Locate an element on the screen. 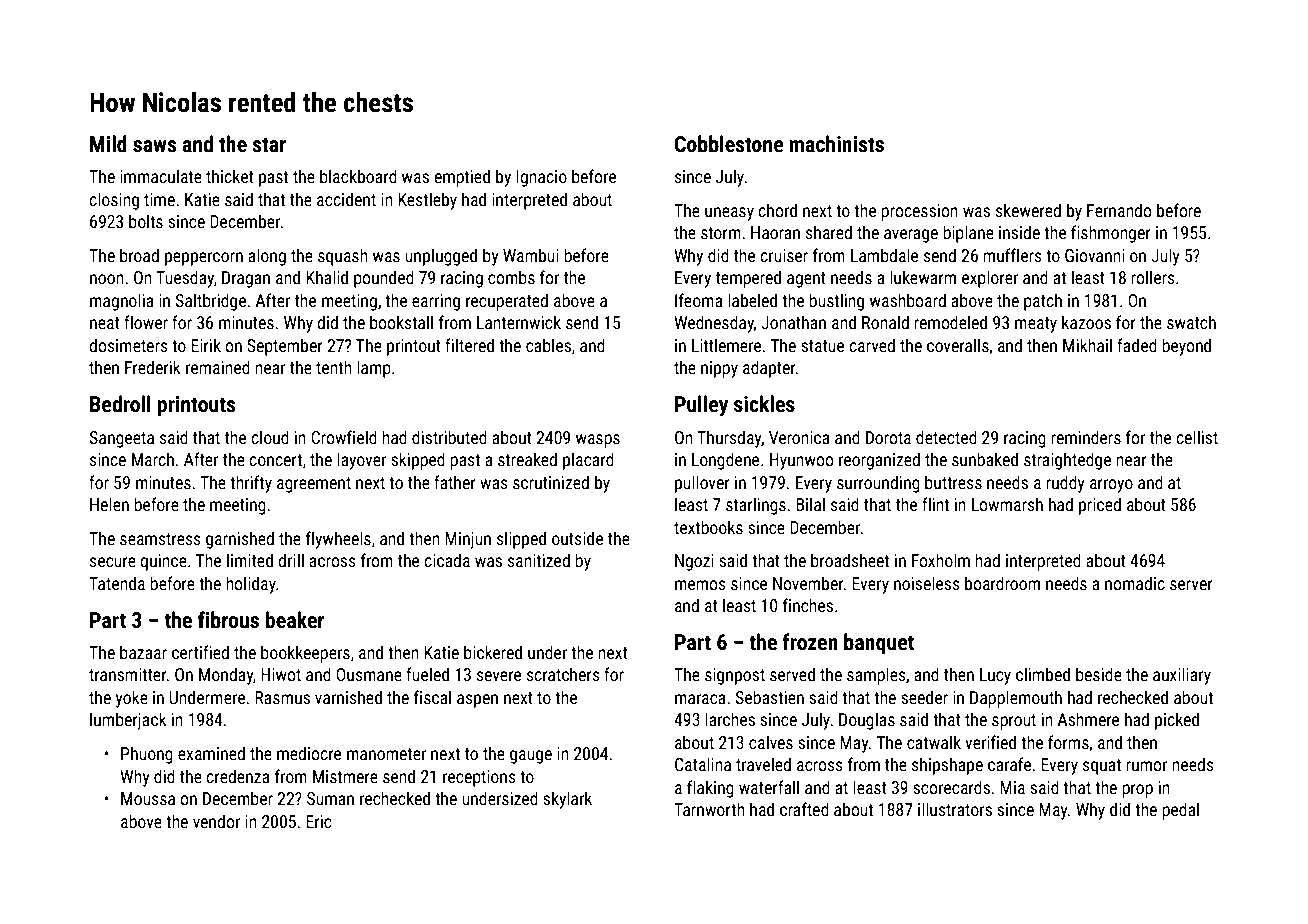  Pulley is located at coordinates (701, 406).
